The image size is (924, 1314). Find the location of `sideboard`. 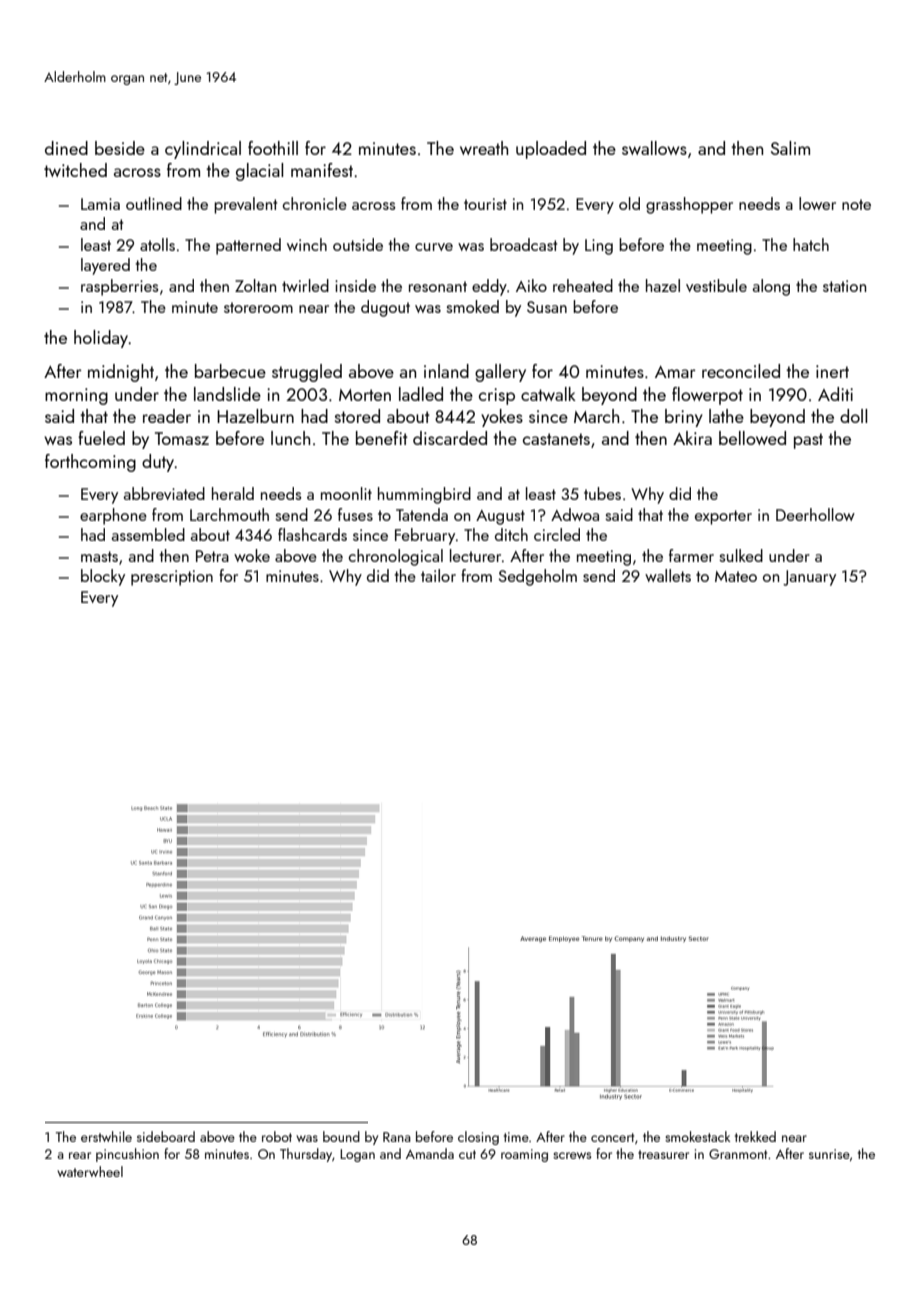

sideboard is located at coordinates (166, 1136).
